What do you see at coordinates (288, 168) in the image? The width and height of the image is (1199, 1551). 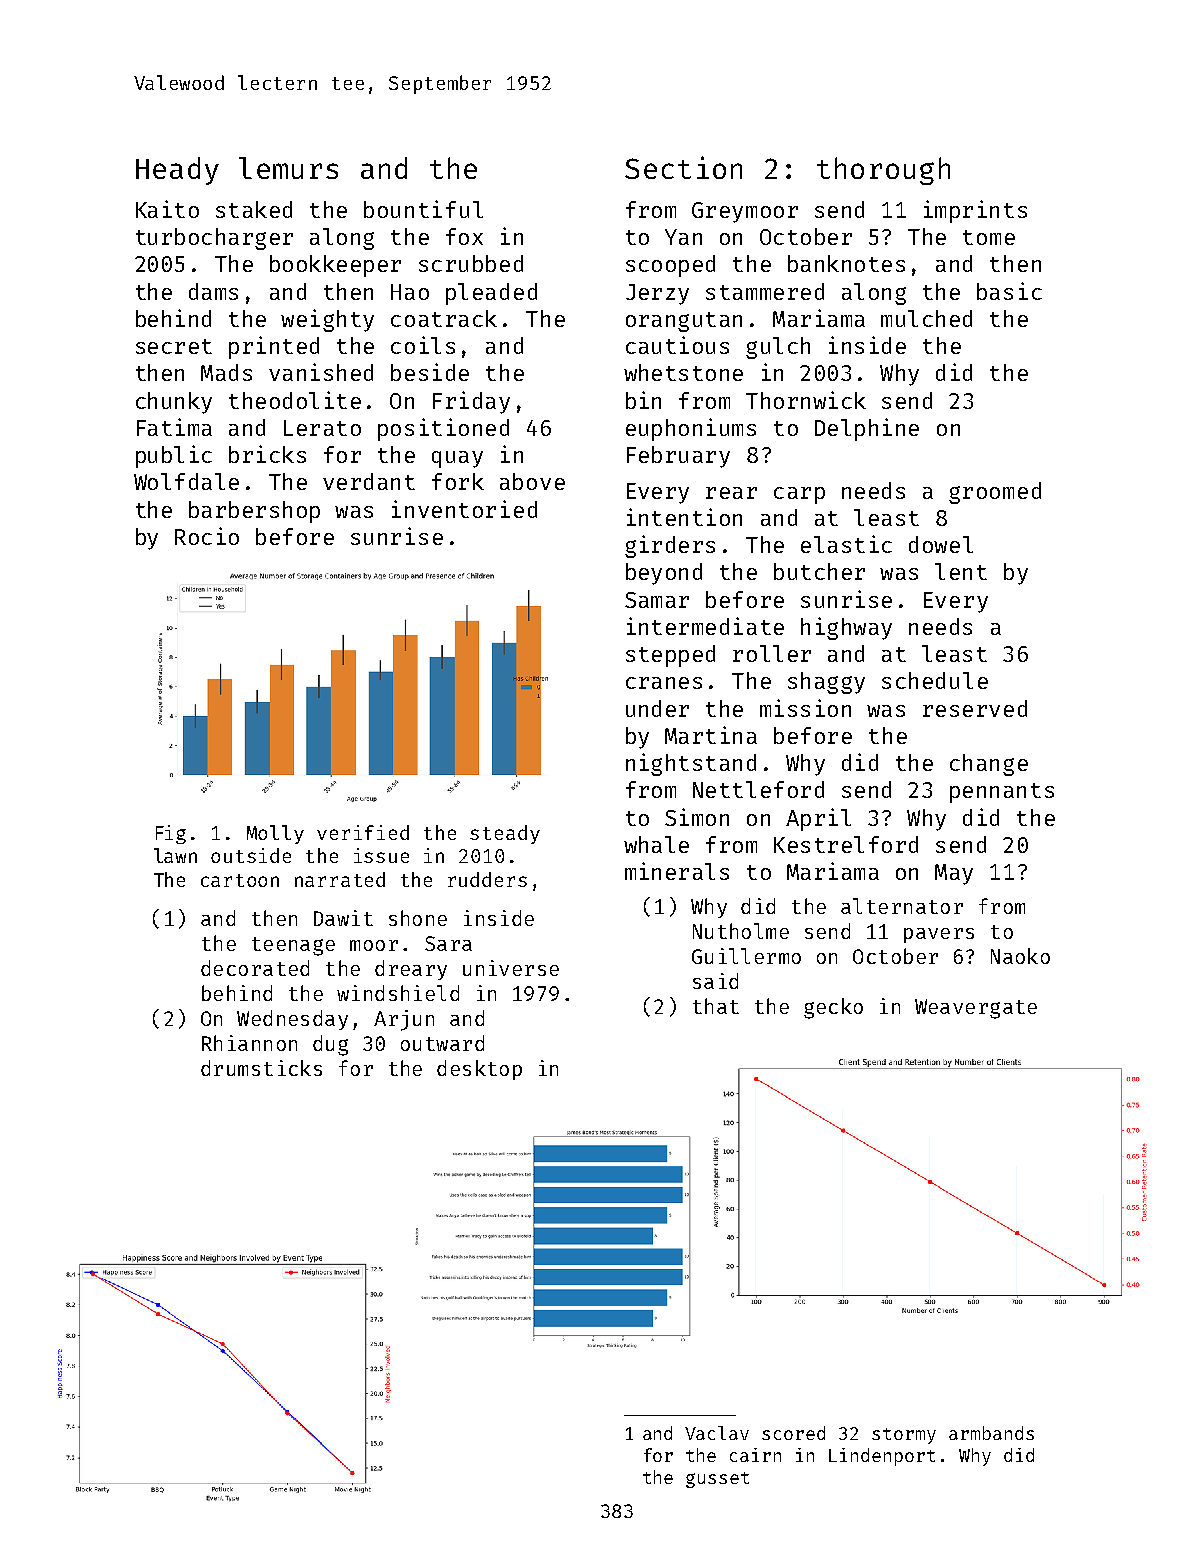 I see `lemurs` at bounding box center [288, 168].
